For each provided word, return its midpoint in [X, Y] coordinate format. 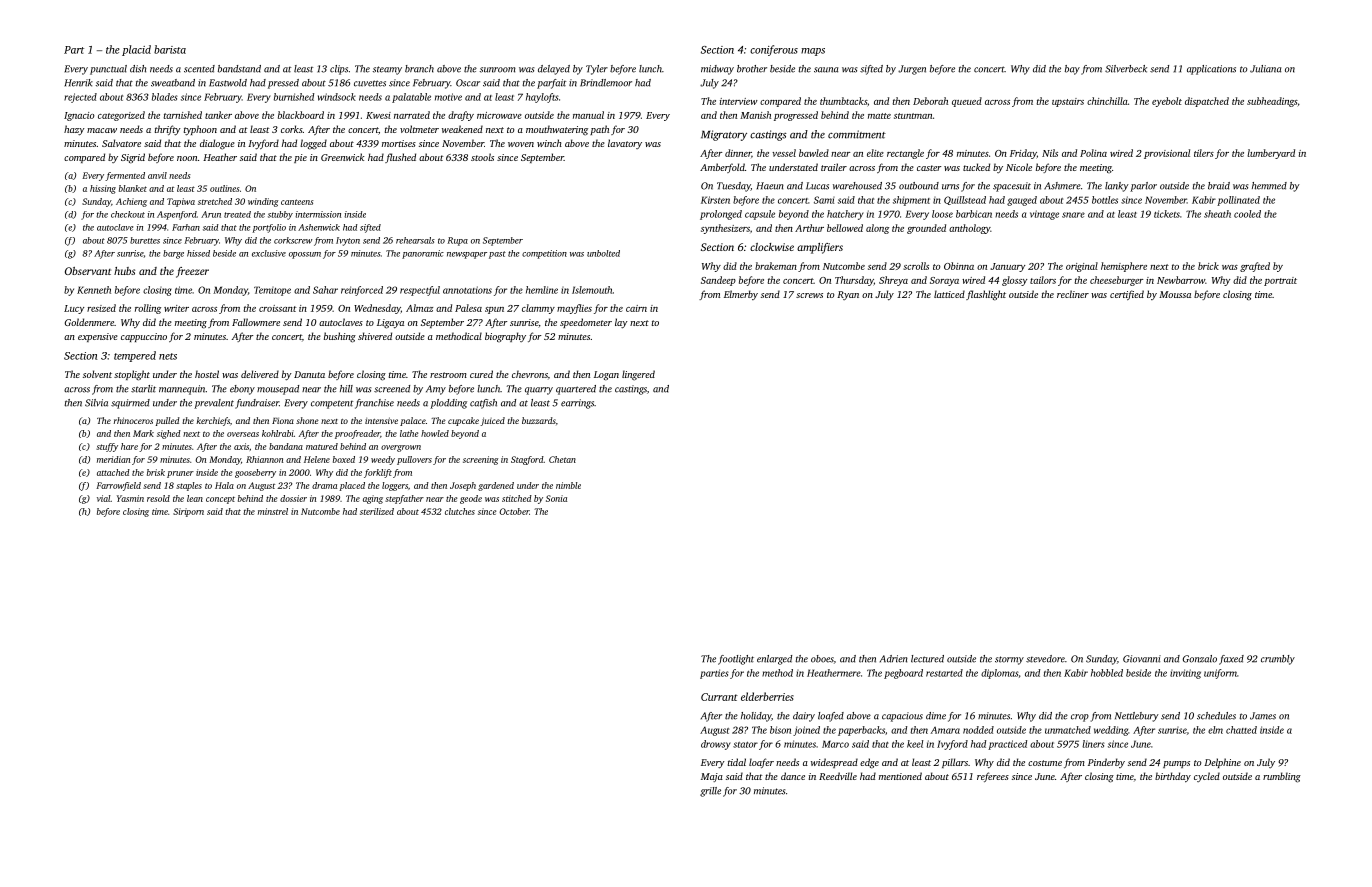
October [514, 511]
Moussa [1175, 294]
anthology [969, 229]
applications [1211, 70]
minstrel [273, 511]
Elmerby [741, 295]
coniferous [774, 50]
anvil [157, 175]
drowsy [716, 745]
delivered [260, 374]
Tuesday [734, 187]
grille [710, 792]
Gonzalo [1200, 659]
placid [136, 50]
